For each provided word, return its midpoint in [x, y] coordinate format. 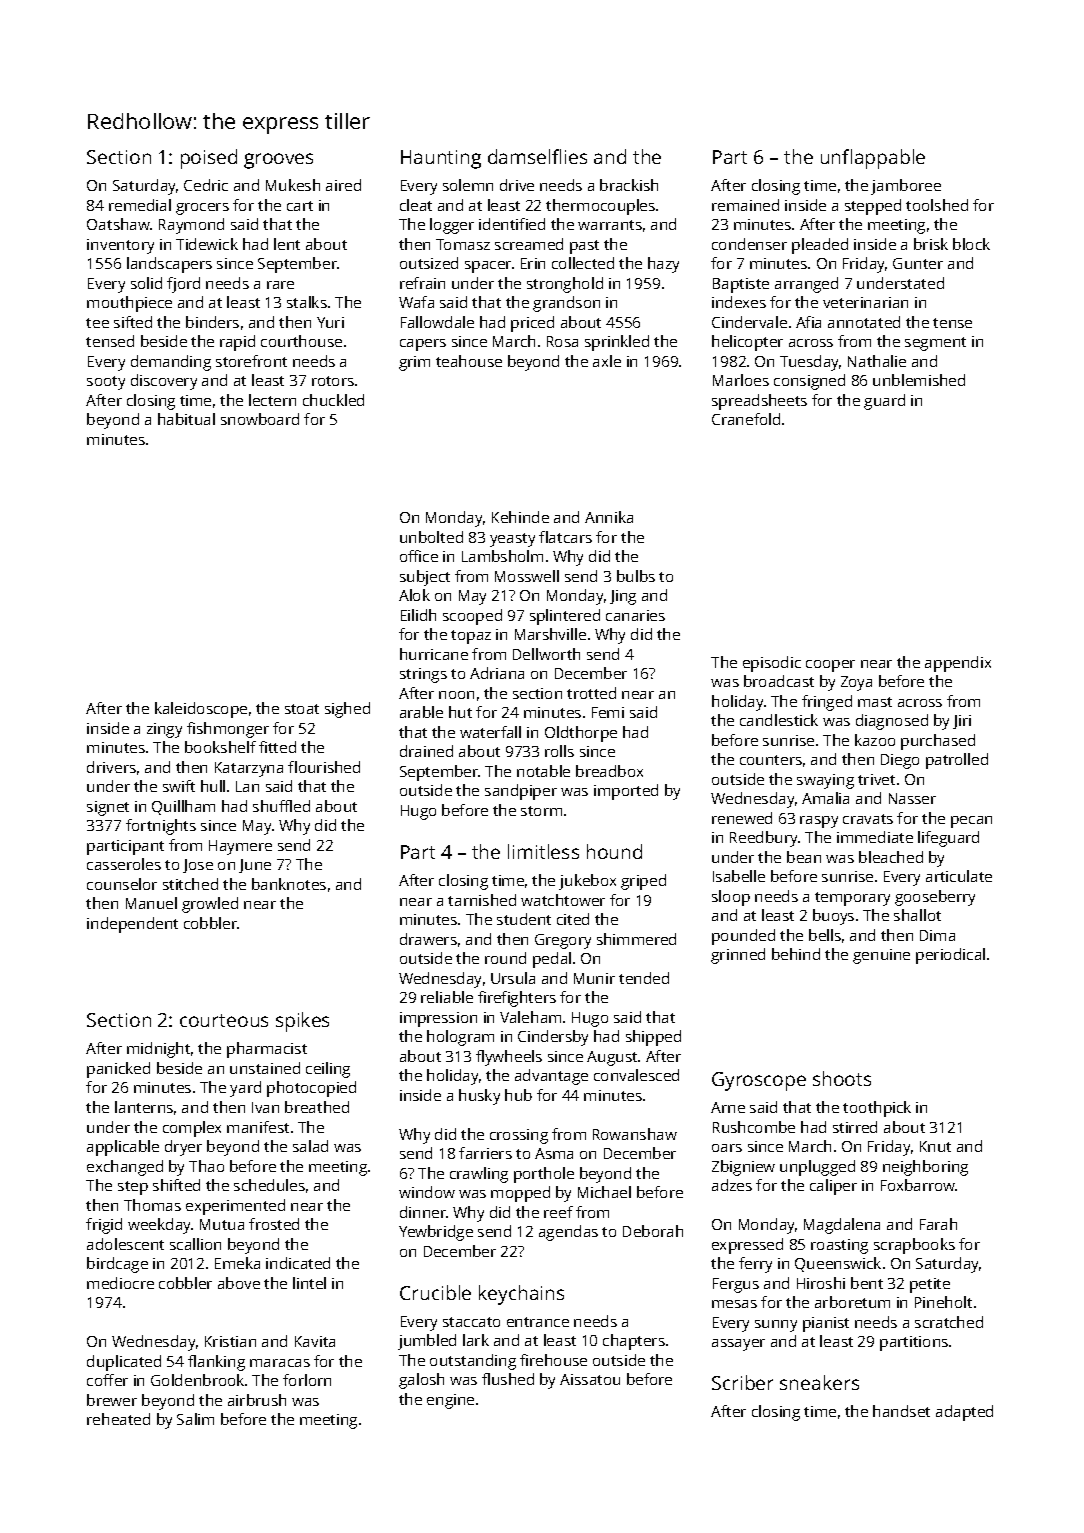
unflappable [873, 159]
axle [607, 361]
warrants [610, 225]
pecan [971, 822]
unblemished [919, 380]
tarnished [482, 900]
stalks [307, 302]
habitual [186, 419]
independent [132, 925]
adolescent [125, 1244]
